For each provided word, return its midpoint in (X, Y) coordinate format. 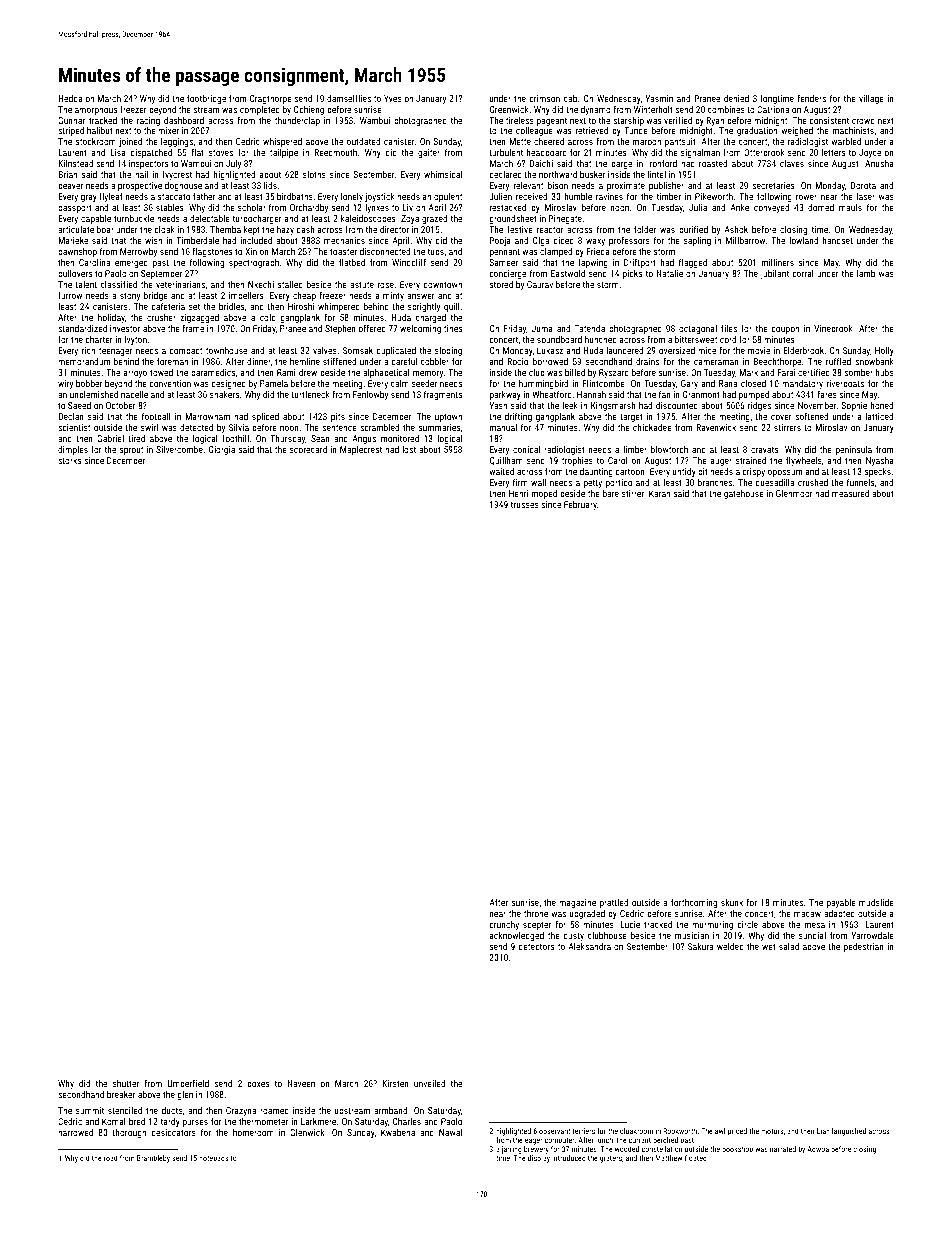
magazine (577, 903)
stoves (221, 153)
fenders (812, 98)
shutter (126, 1083)
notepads (213, 1159)
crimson (544, 98)
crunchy (504, 925)
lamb (866, 273)
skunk (732, 902)
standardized (82, 328)
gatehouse (744, 494)
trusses (525, 505)
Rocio (517, 361)
